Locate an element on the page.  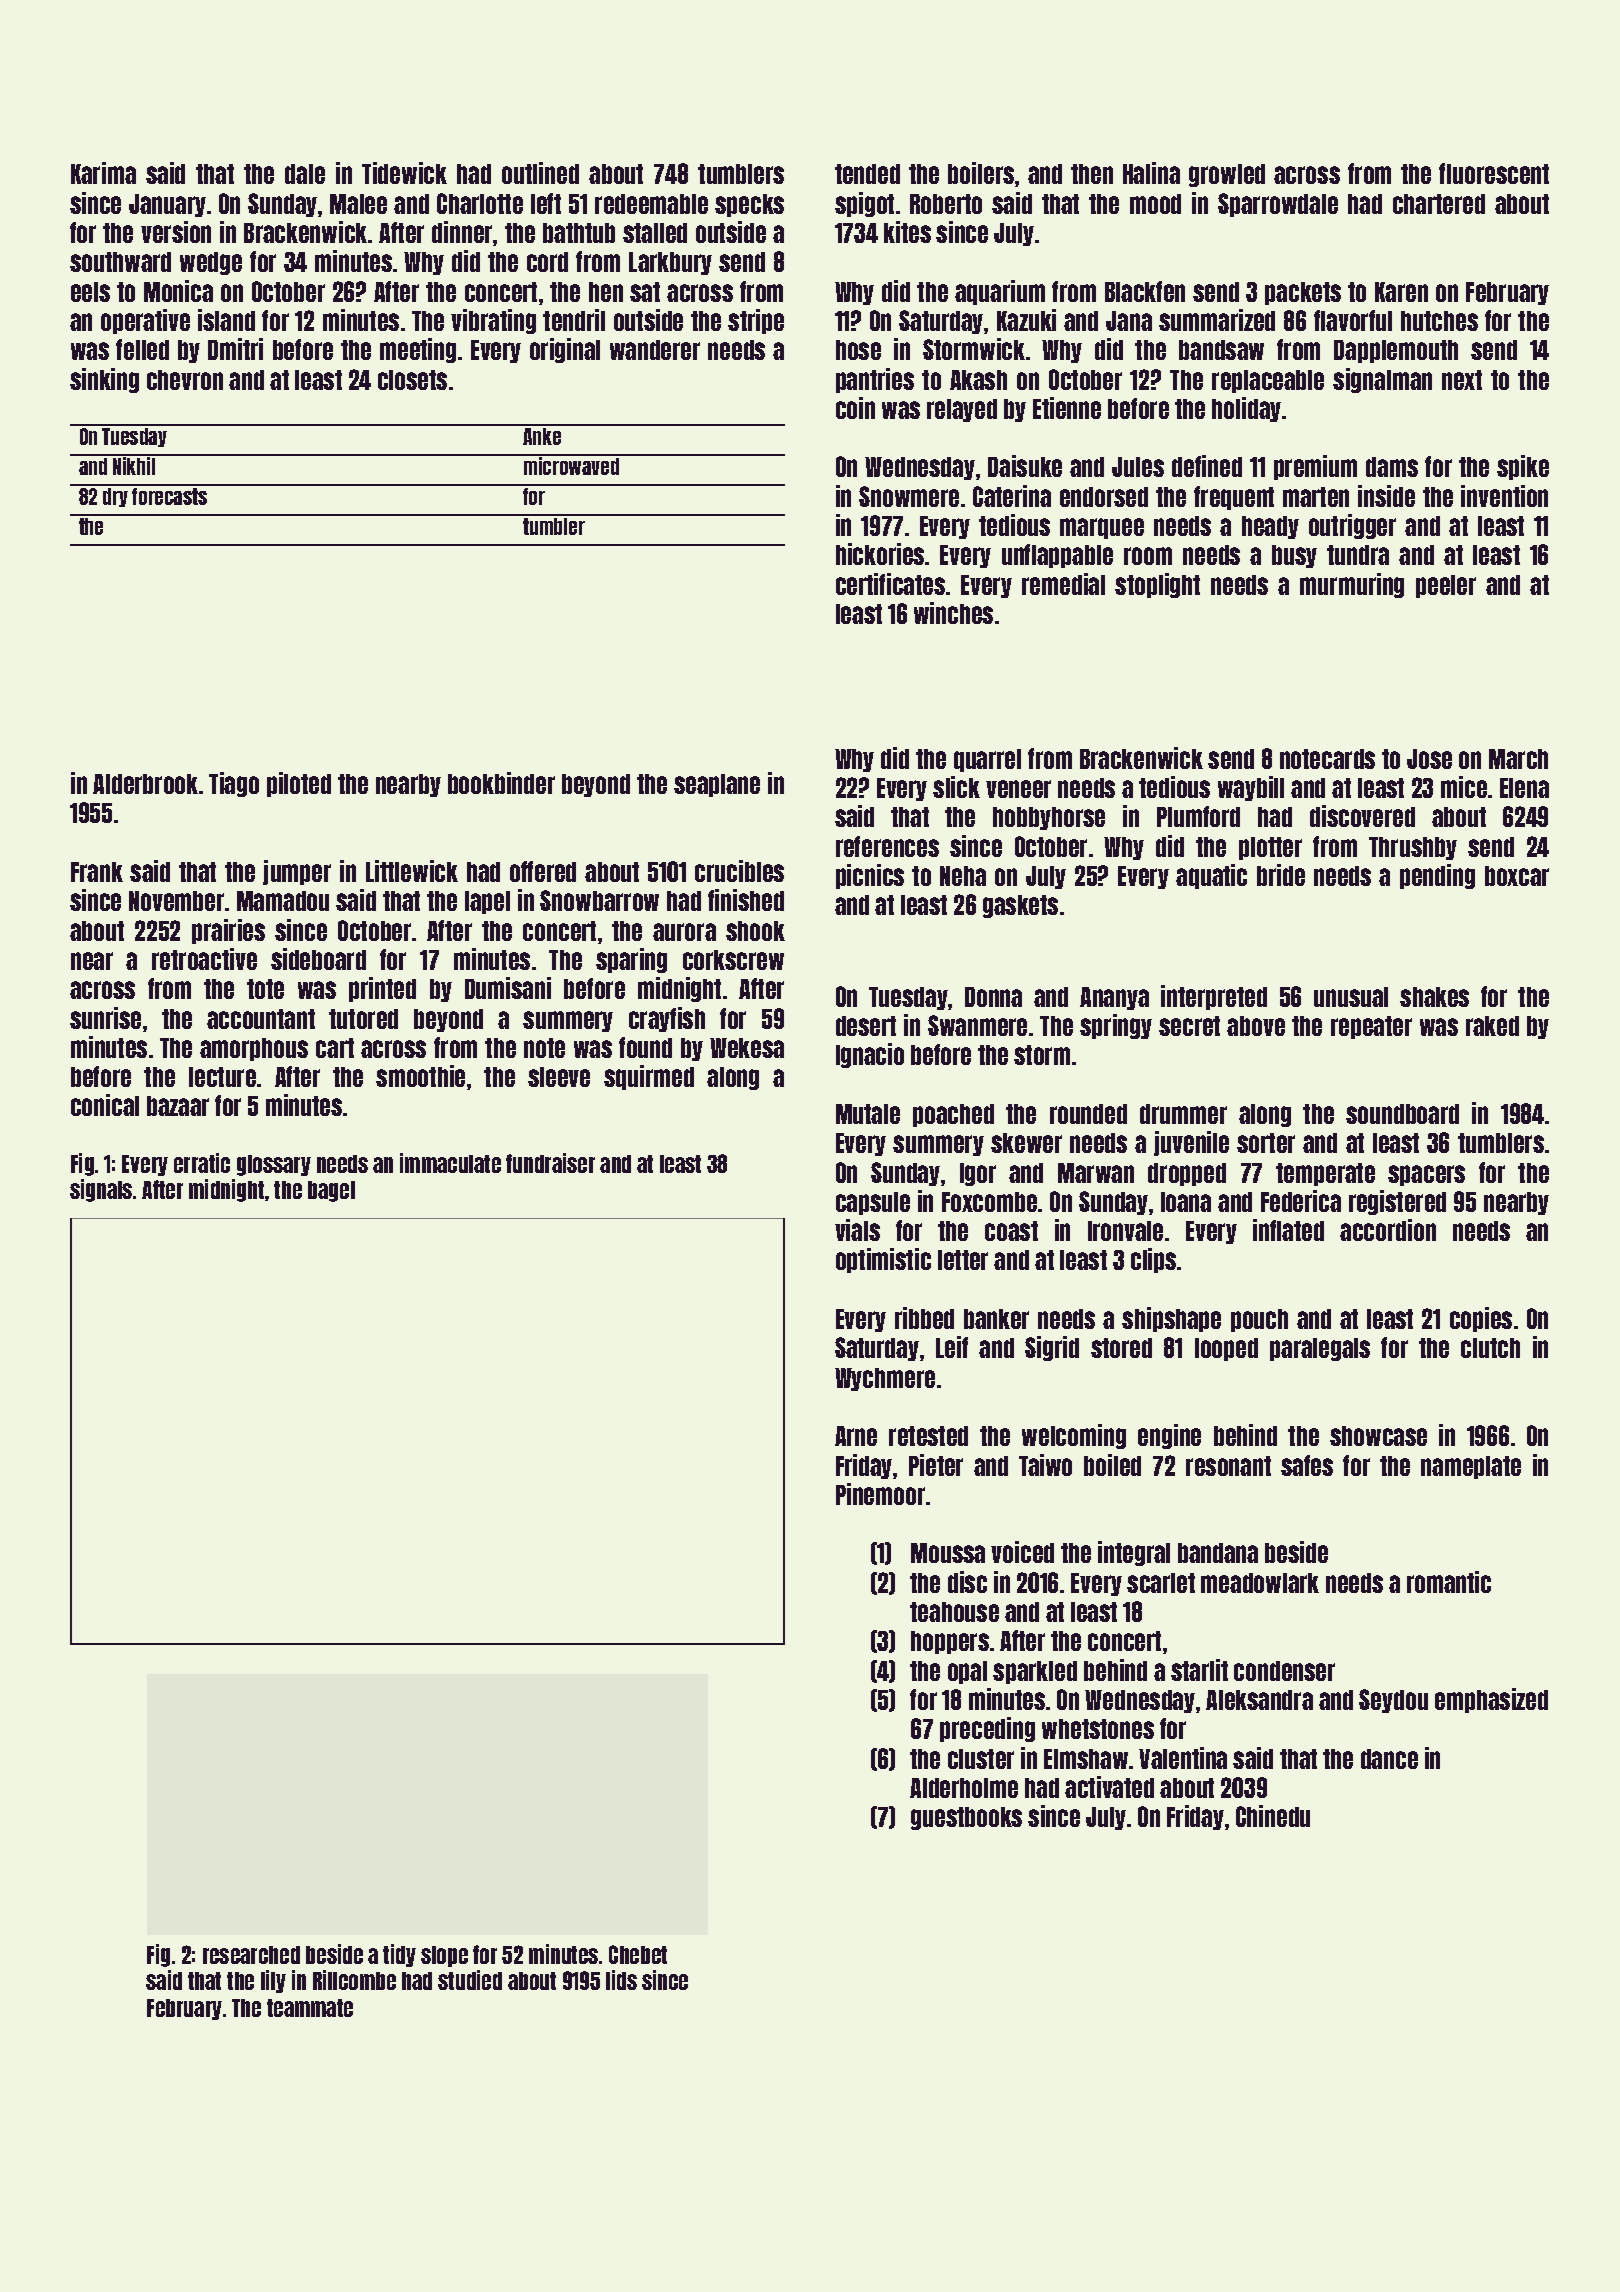
fluorescent is located at coordinates (1494, 173).
